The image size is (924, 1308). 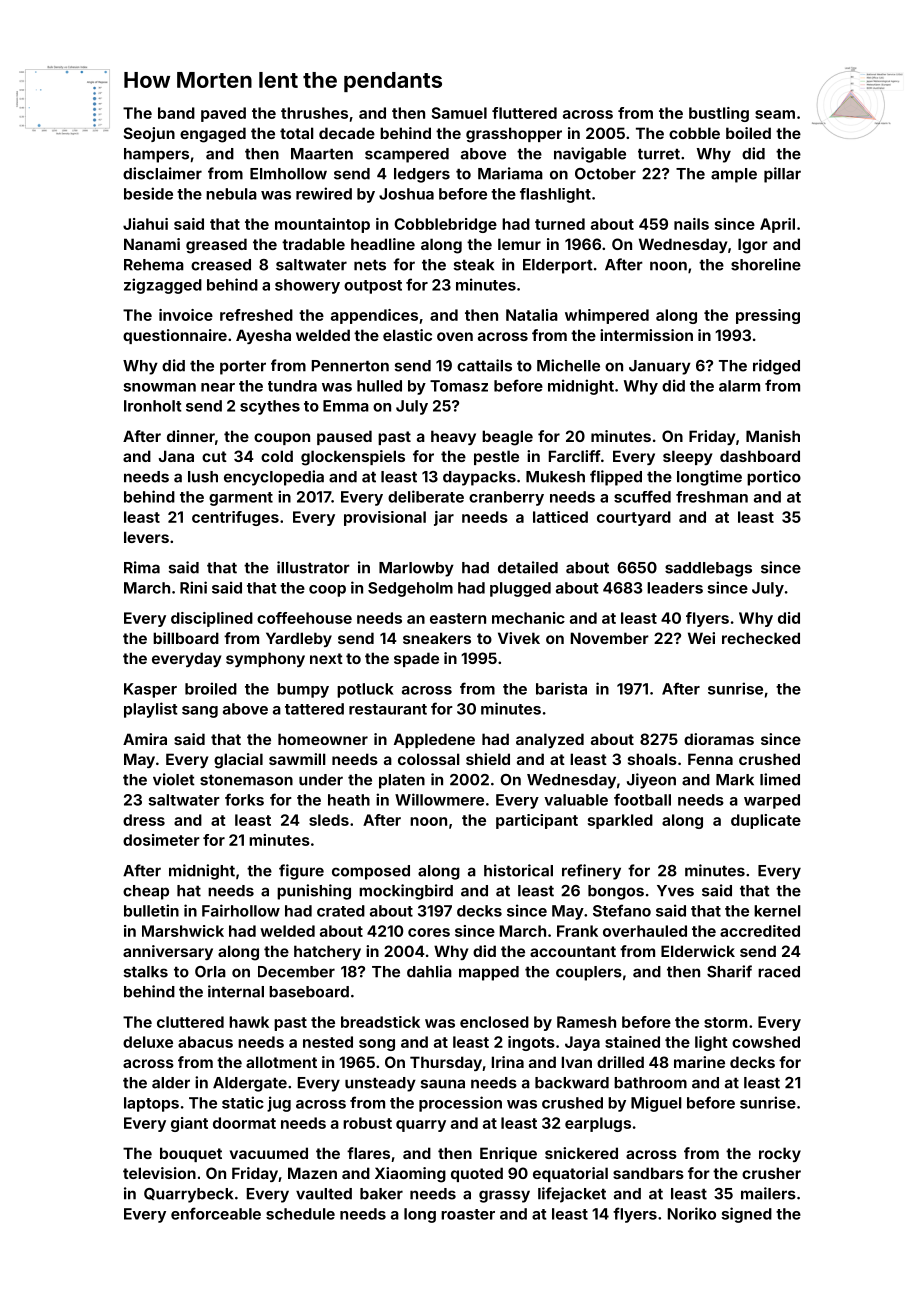 What do you see at coordinates (775, 114) in the screenshot?
I see `seam` at bounding box center [775, 114].
